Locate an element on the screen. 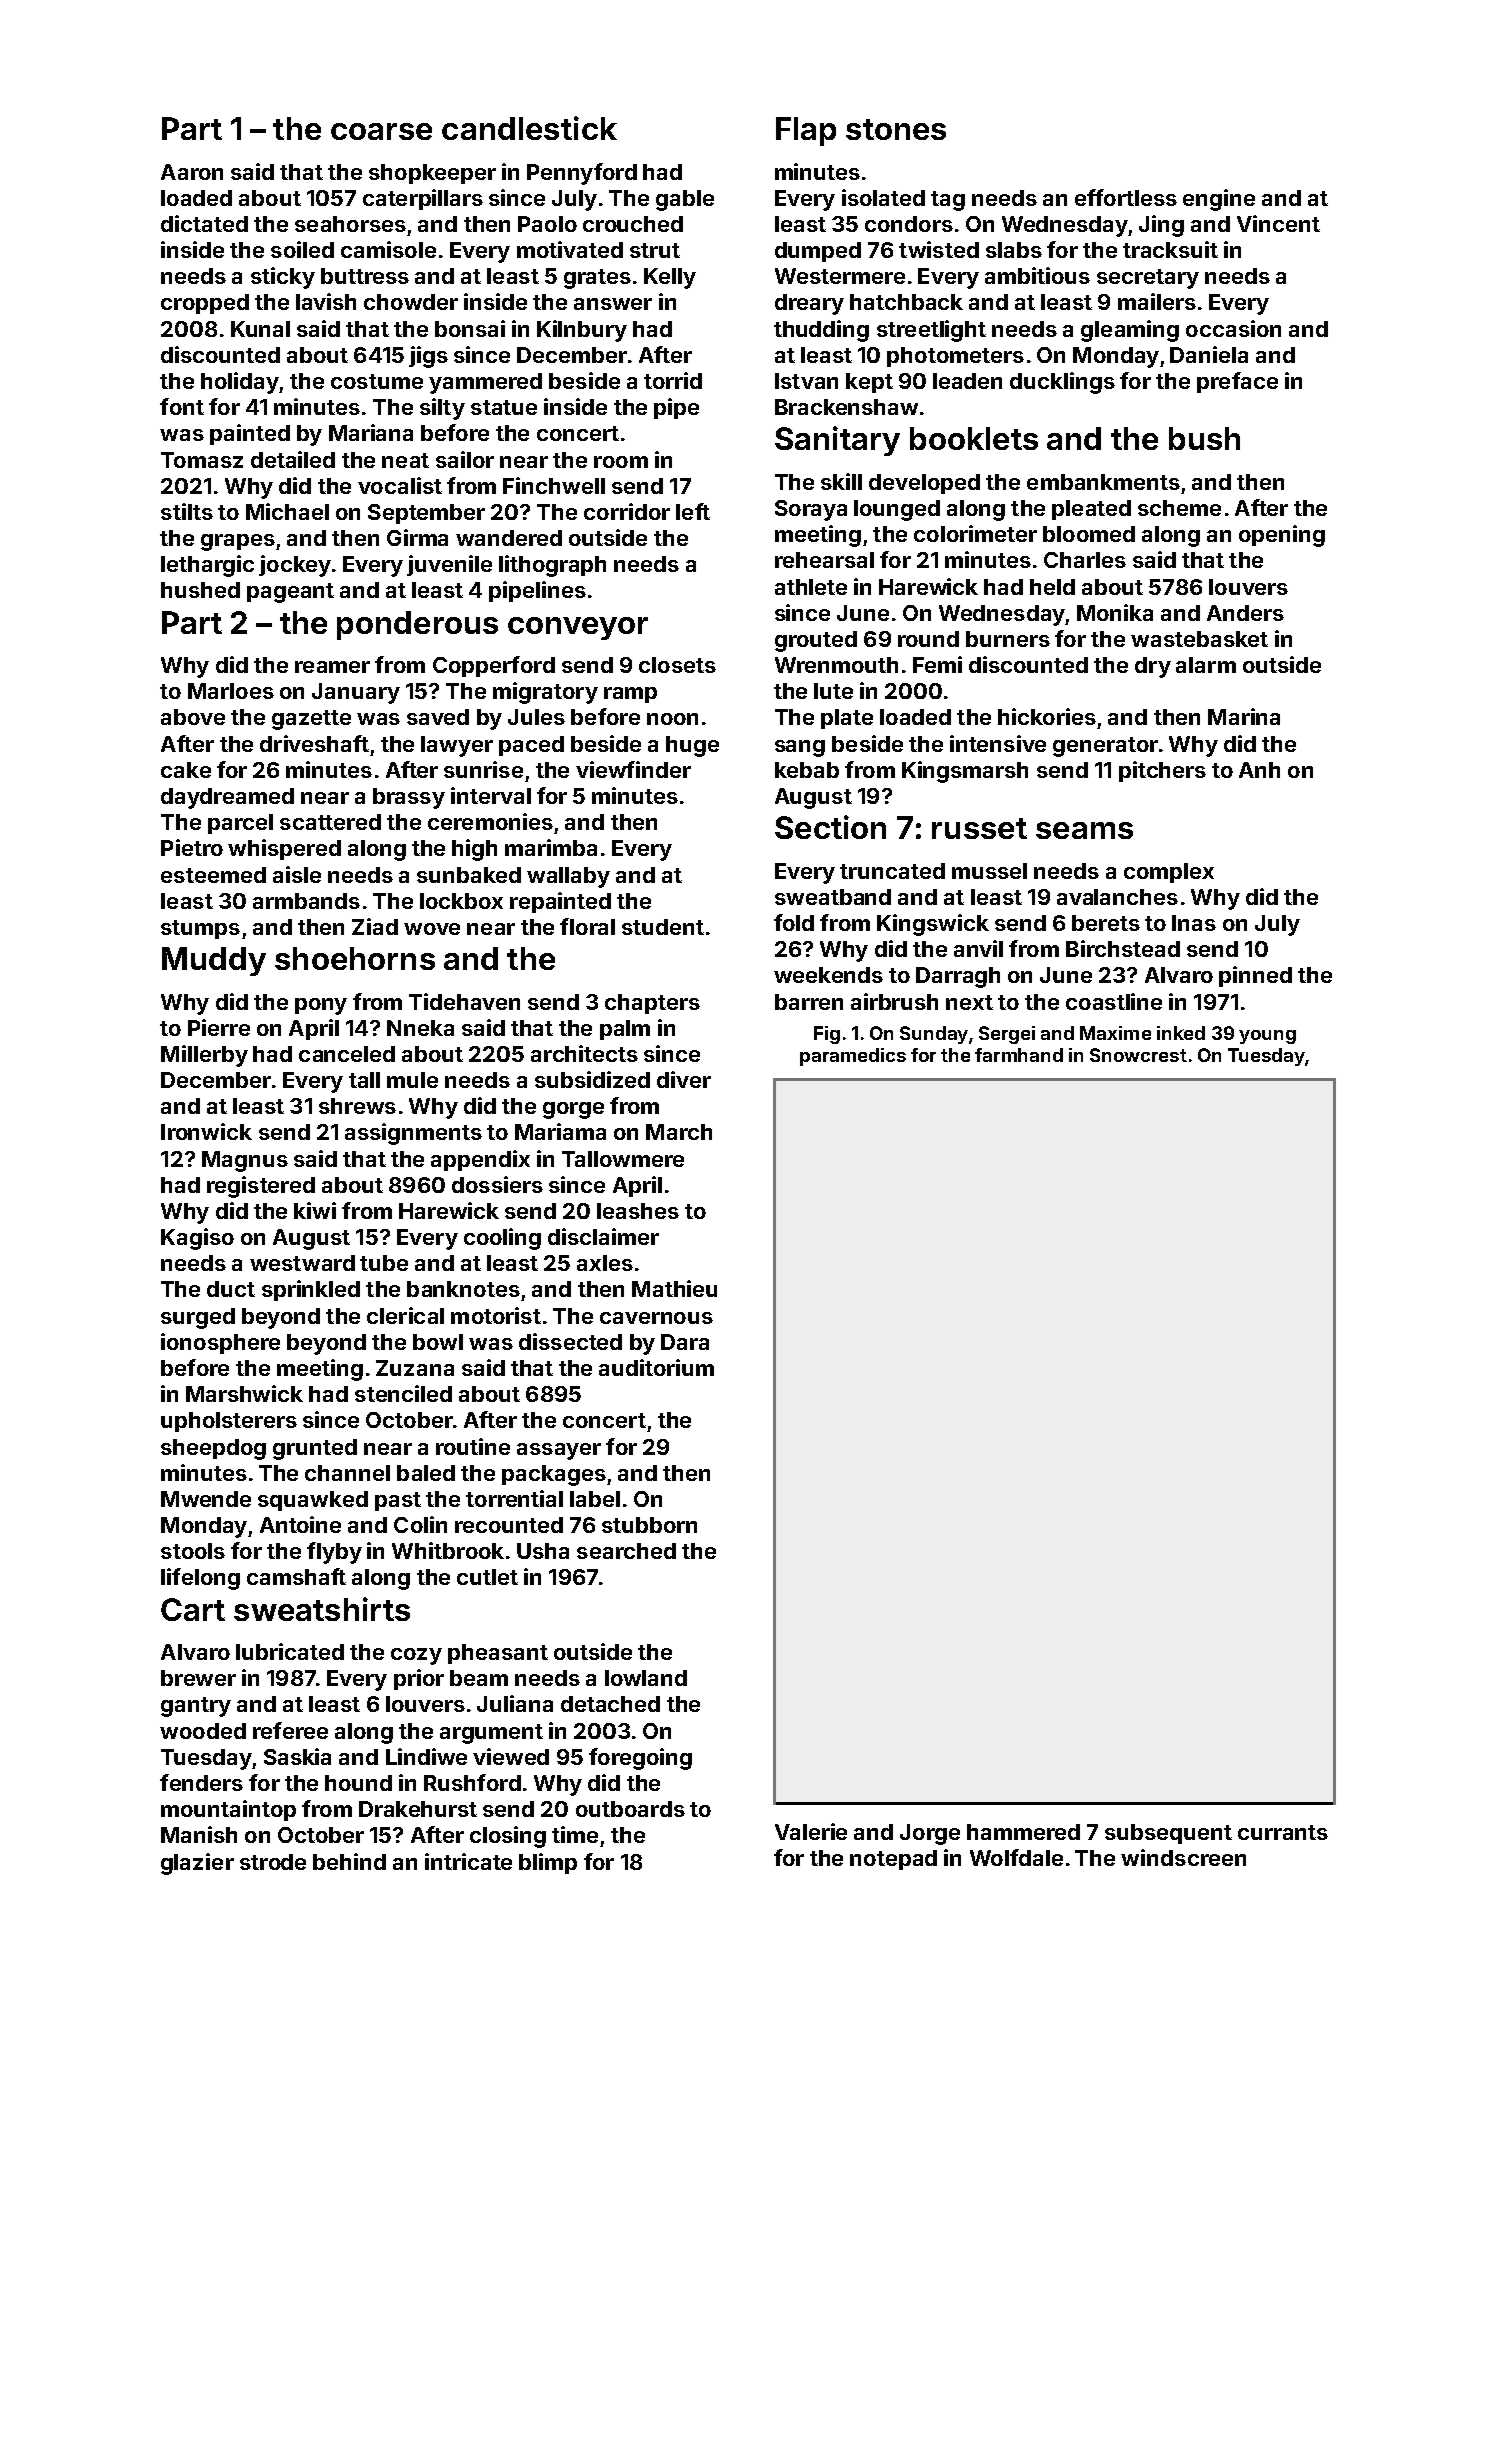 The height and width of the screenshot is (2464, 1496). intensive is located at coordinates (998, 743).
